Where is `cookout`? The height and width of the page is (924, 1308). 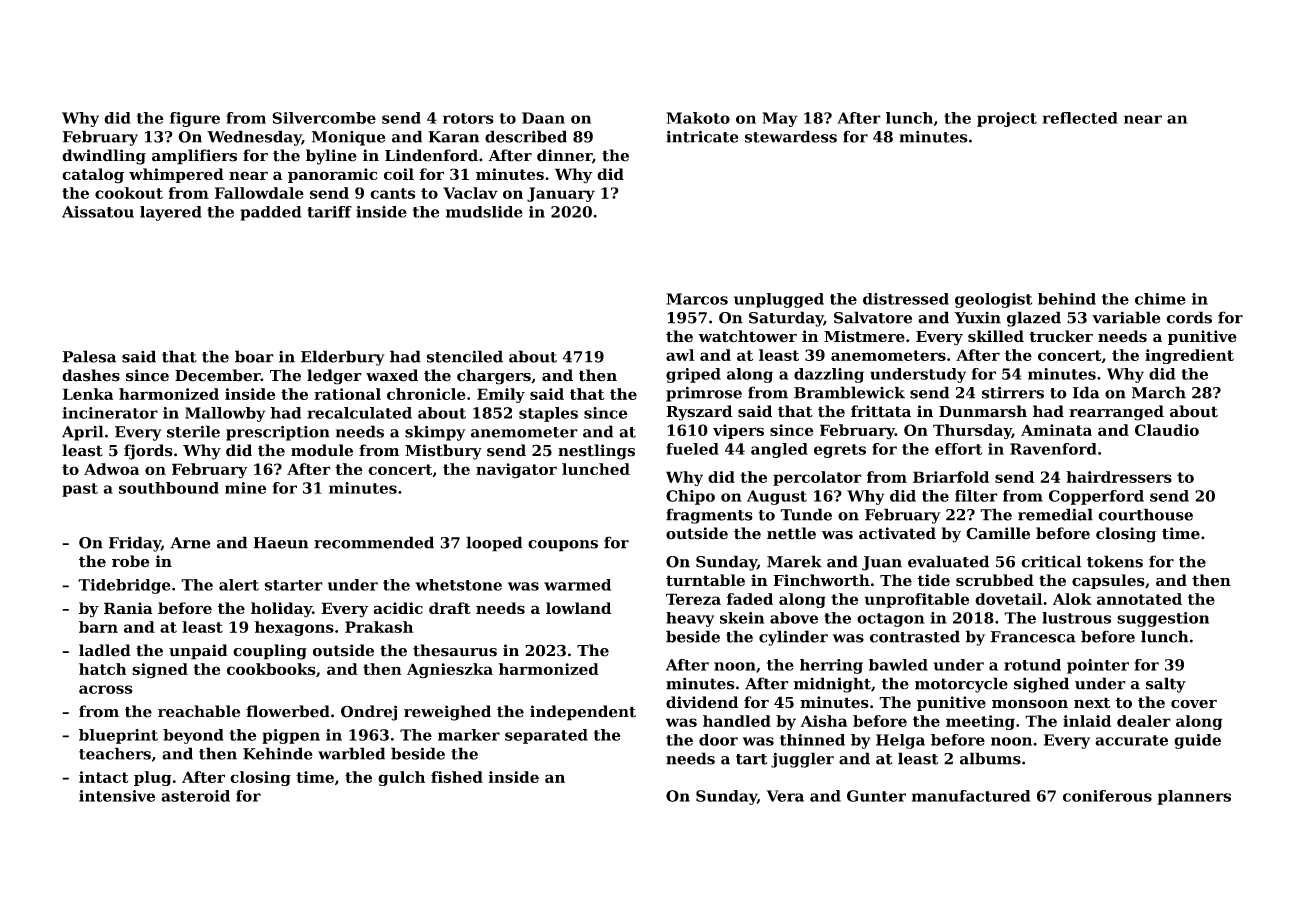
cookout is located at coordinates (129, 193).
